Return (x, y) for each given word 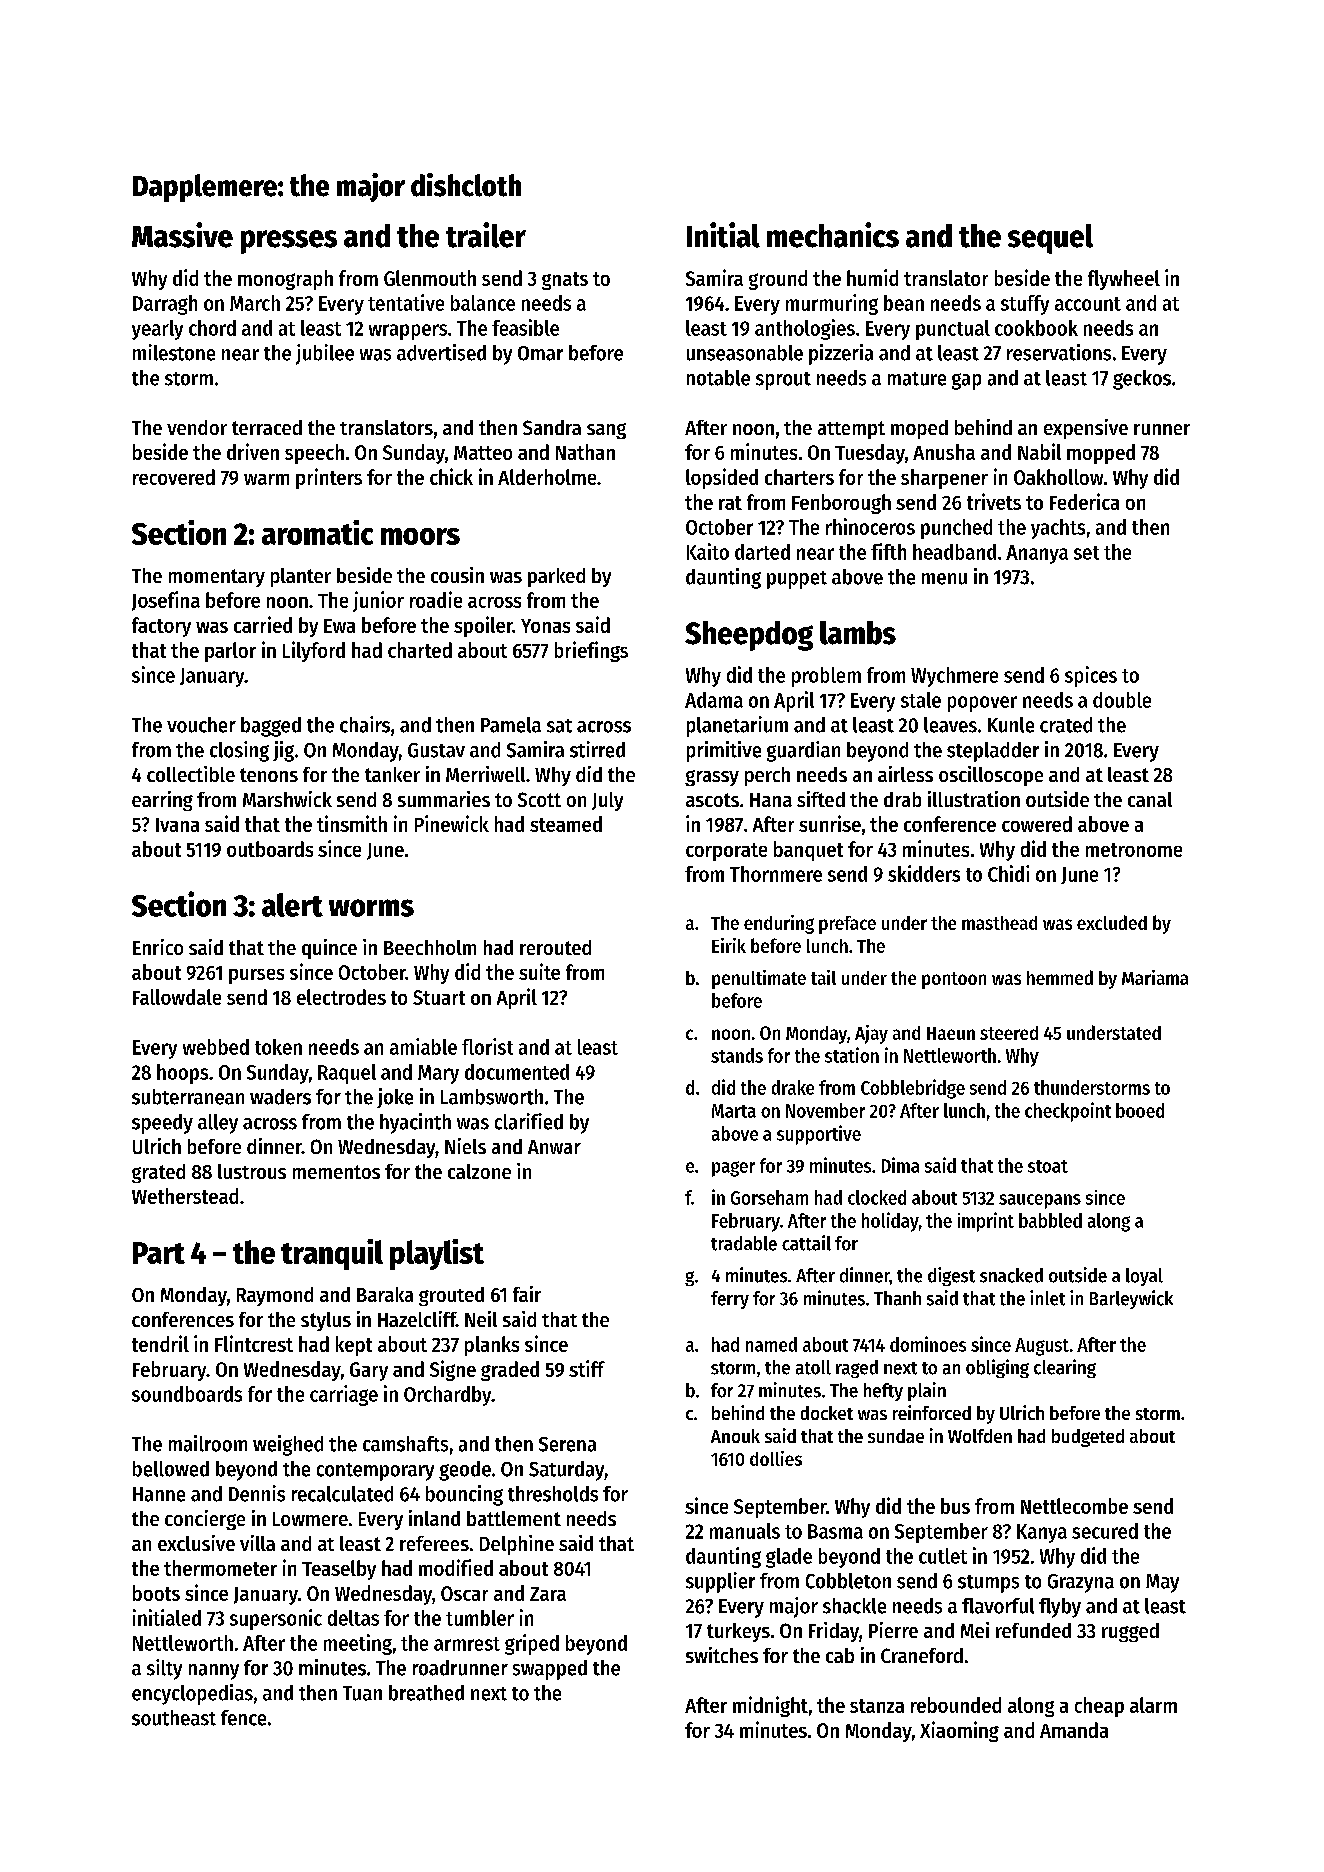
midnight (770, 1706)
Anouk (735, 1436)
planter (301, 577)
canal (1150, 799)
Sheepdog (749, 636)
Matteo (483, 453)
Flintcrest (254, 1343)
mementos (336, 1172)
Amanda (1074, 1730)
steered (1009, 1033)
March (255, 303)
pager (733, 1169)
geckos (1142, 380)
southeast (174, 1718)
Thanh (897, 1298)
